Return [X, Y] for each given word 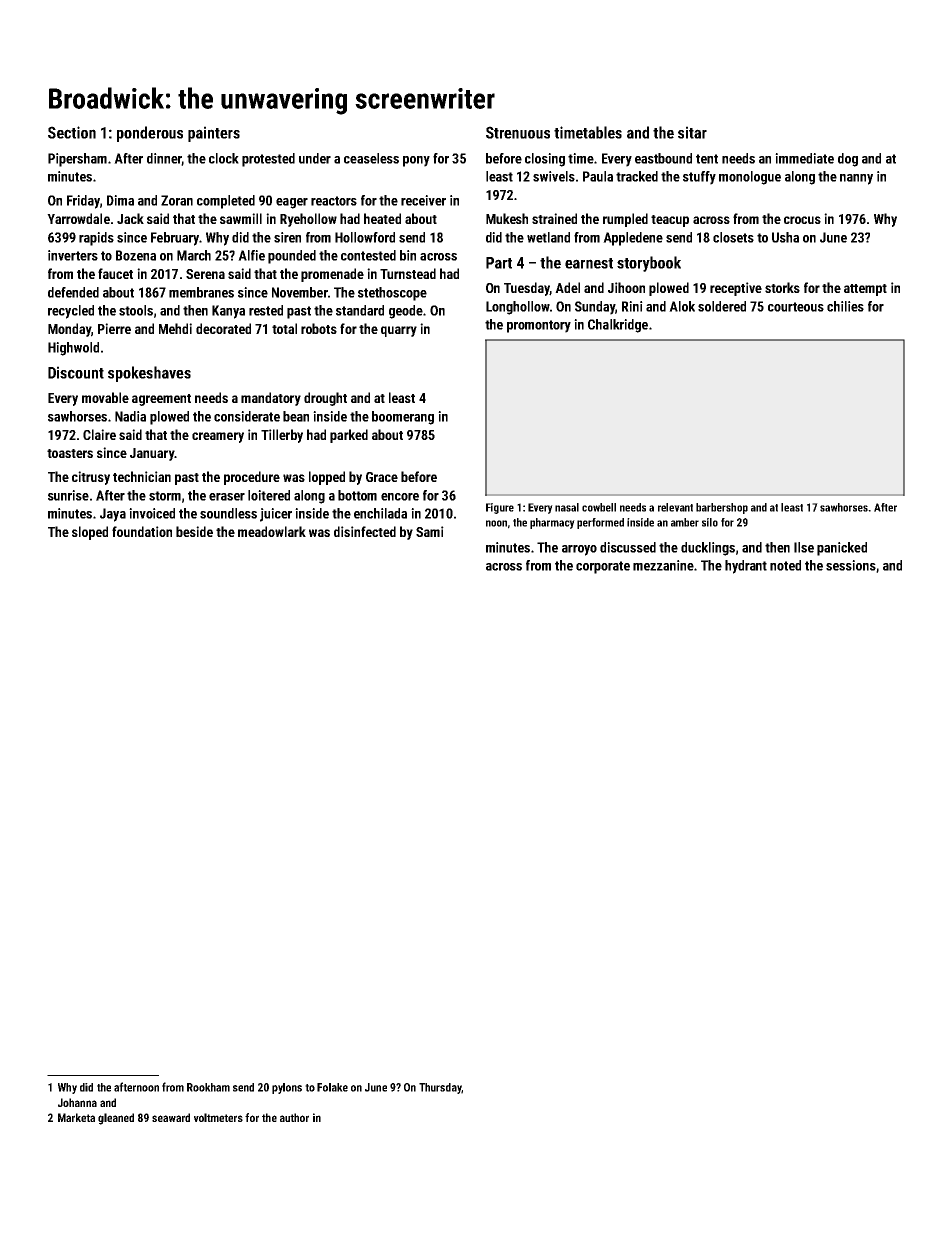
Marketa [76, 1117]
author [294, 1117]
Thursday [440, 1088]
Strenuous [518, 132]
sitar [692, 132]
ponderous [150, 134]
